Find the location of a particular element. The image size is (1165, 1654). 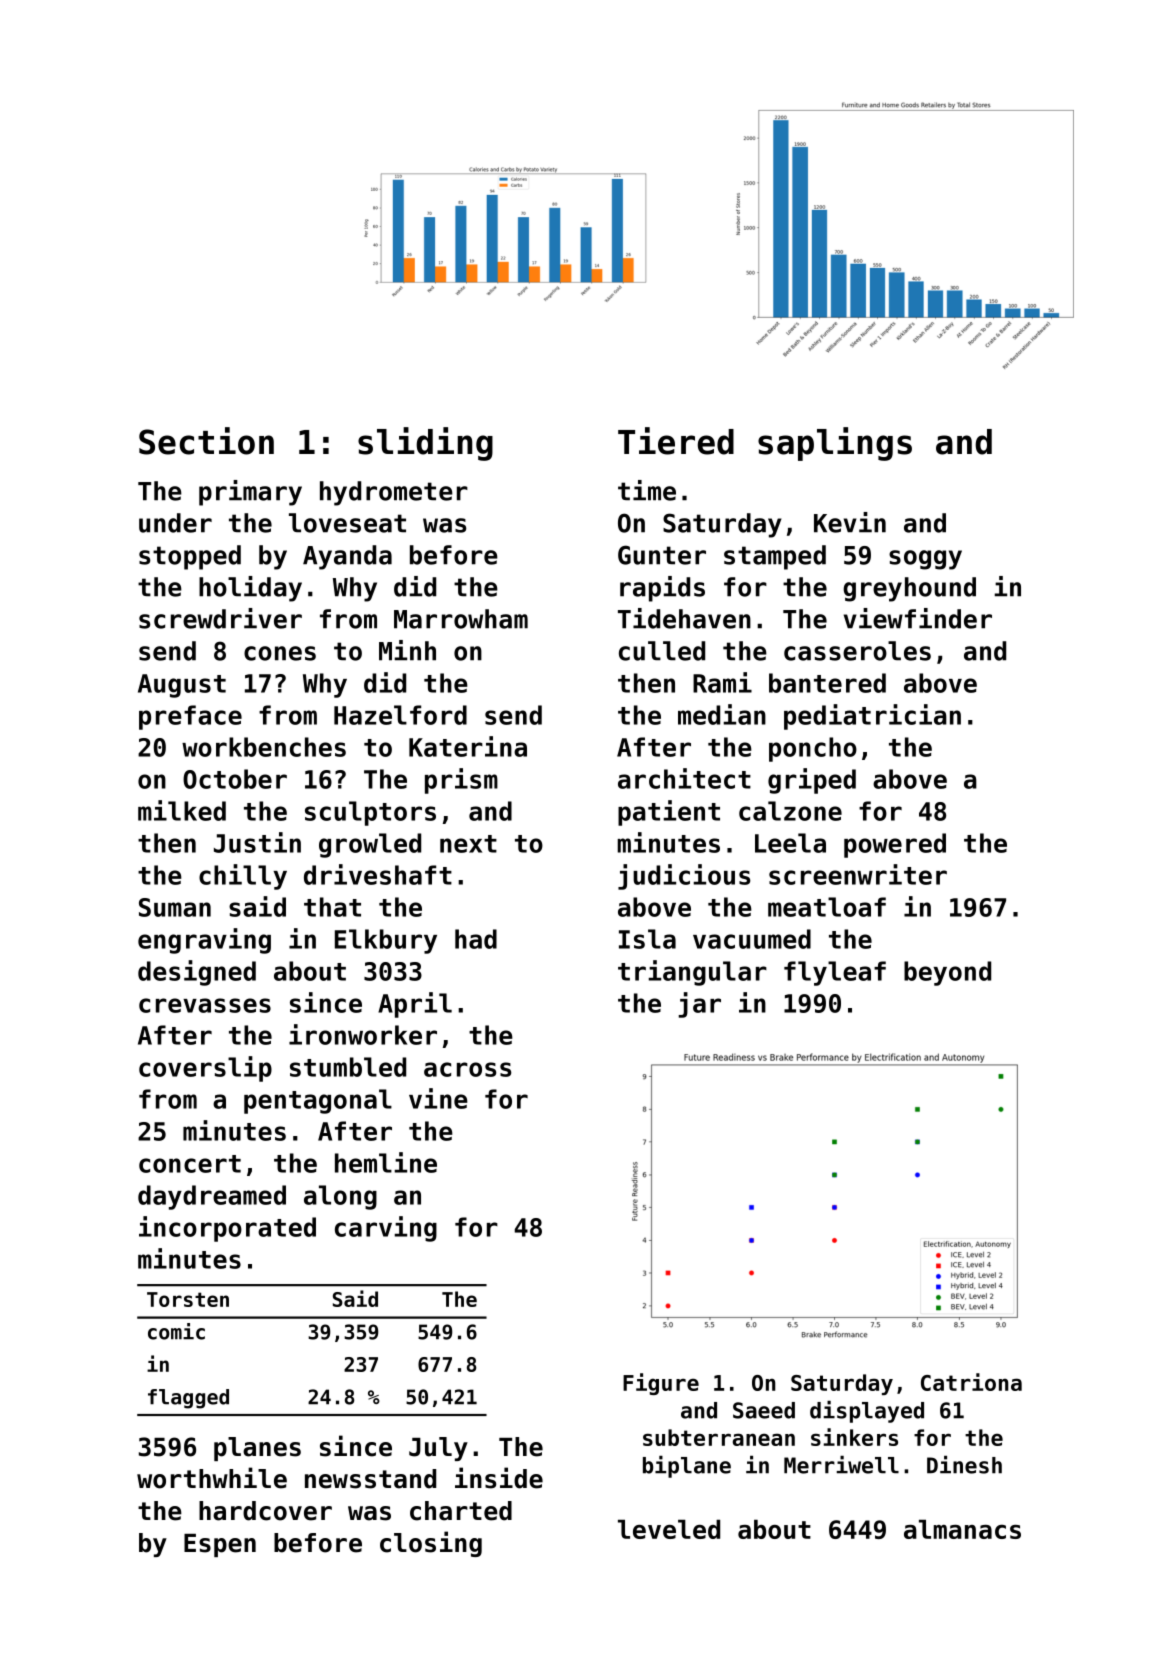

Figure is located at coordinates (661, 1384).
